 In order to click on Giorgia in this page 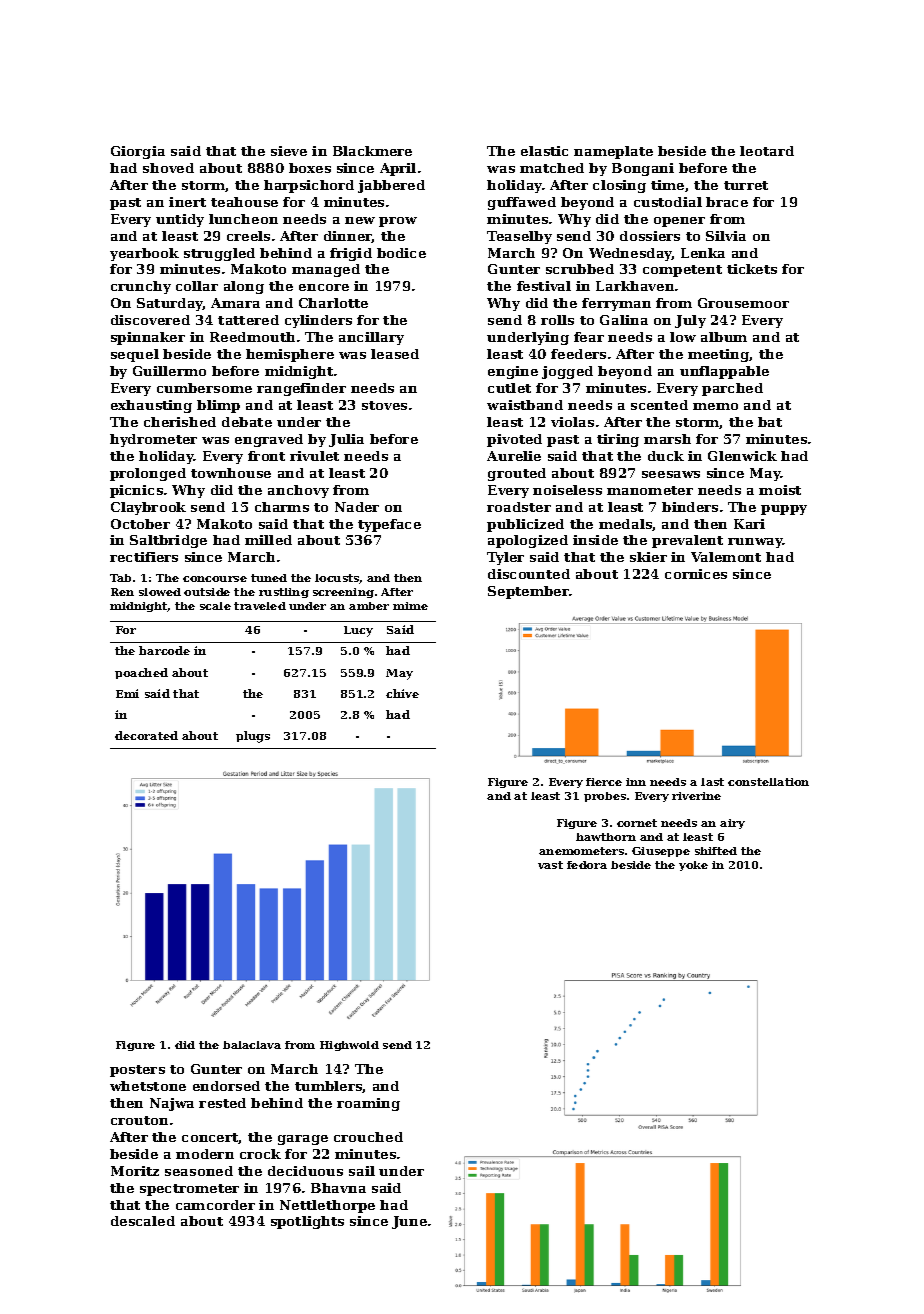, I will do `click(138, 152)`.
